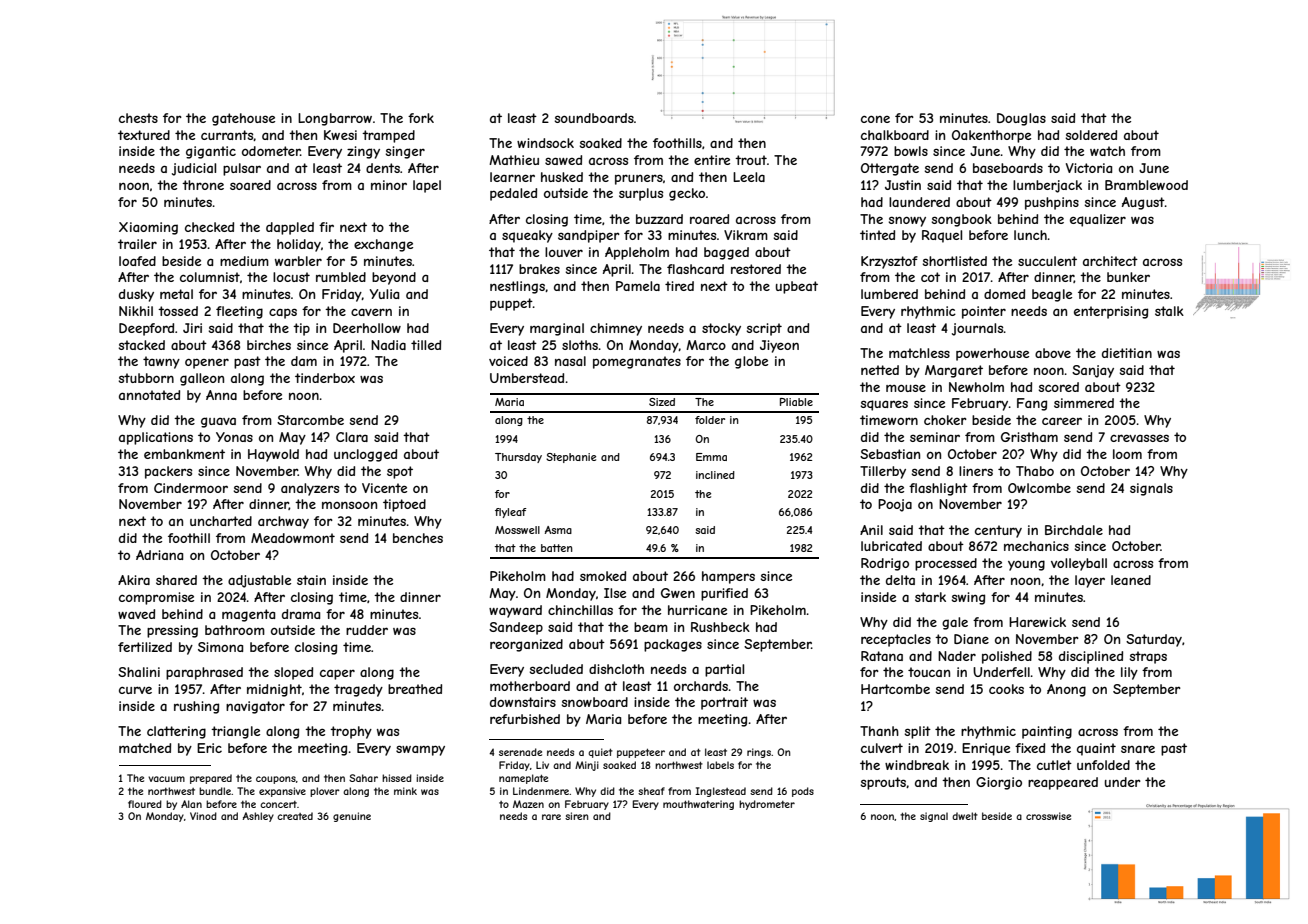  What do you see at coordinates (1037, 622) in the page?
I see `Harewick` at bounding box center [1037, 622].
